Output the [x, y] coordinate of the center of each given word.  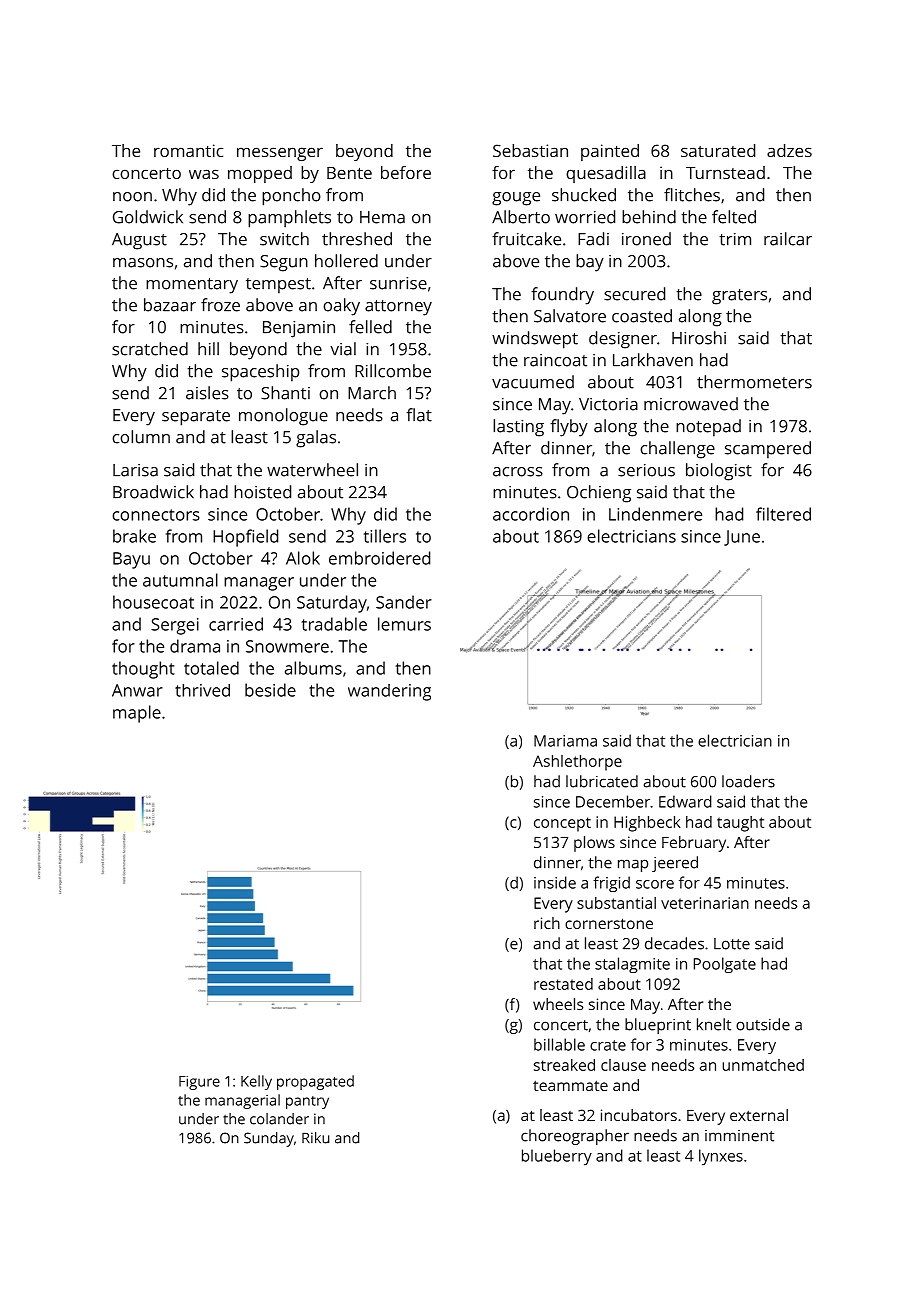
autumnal [180, 580]
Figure [199, 1083]
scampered [768, 450]
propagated [315, 1082]
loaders [748, 781]
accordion [531, 514]
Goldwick [148, 217]
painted [610, 152]
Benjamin [299, 329]
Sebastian [530, 150]
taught [740, 824]
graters [739, 297]
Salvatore [570, 316]
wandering [389, 692]
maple [137, 714]
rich [547, 923]
